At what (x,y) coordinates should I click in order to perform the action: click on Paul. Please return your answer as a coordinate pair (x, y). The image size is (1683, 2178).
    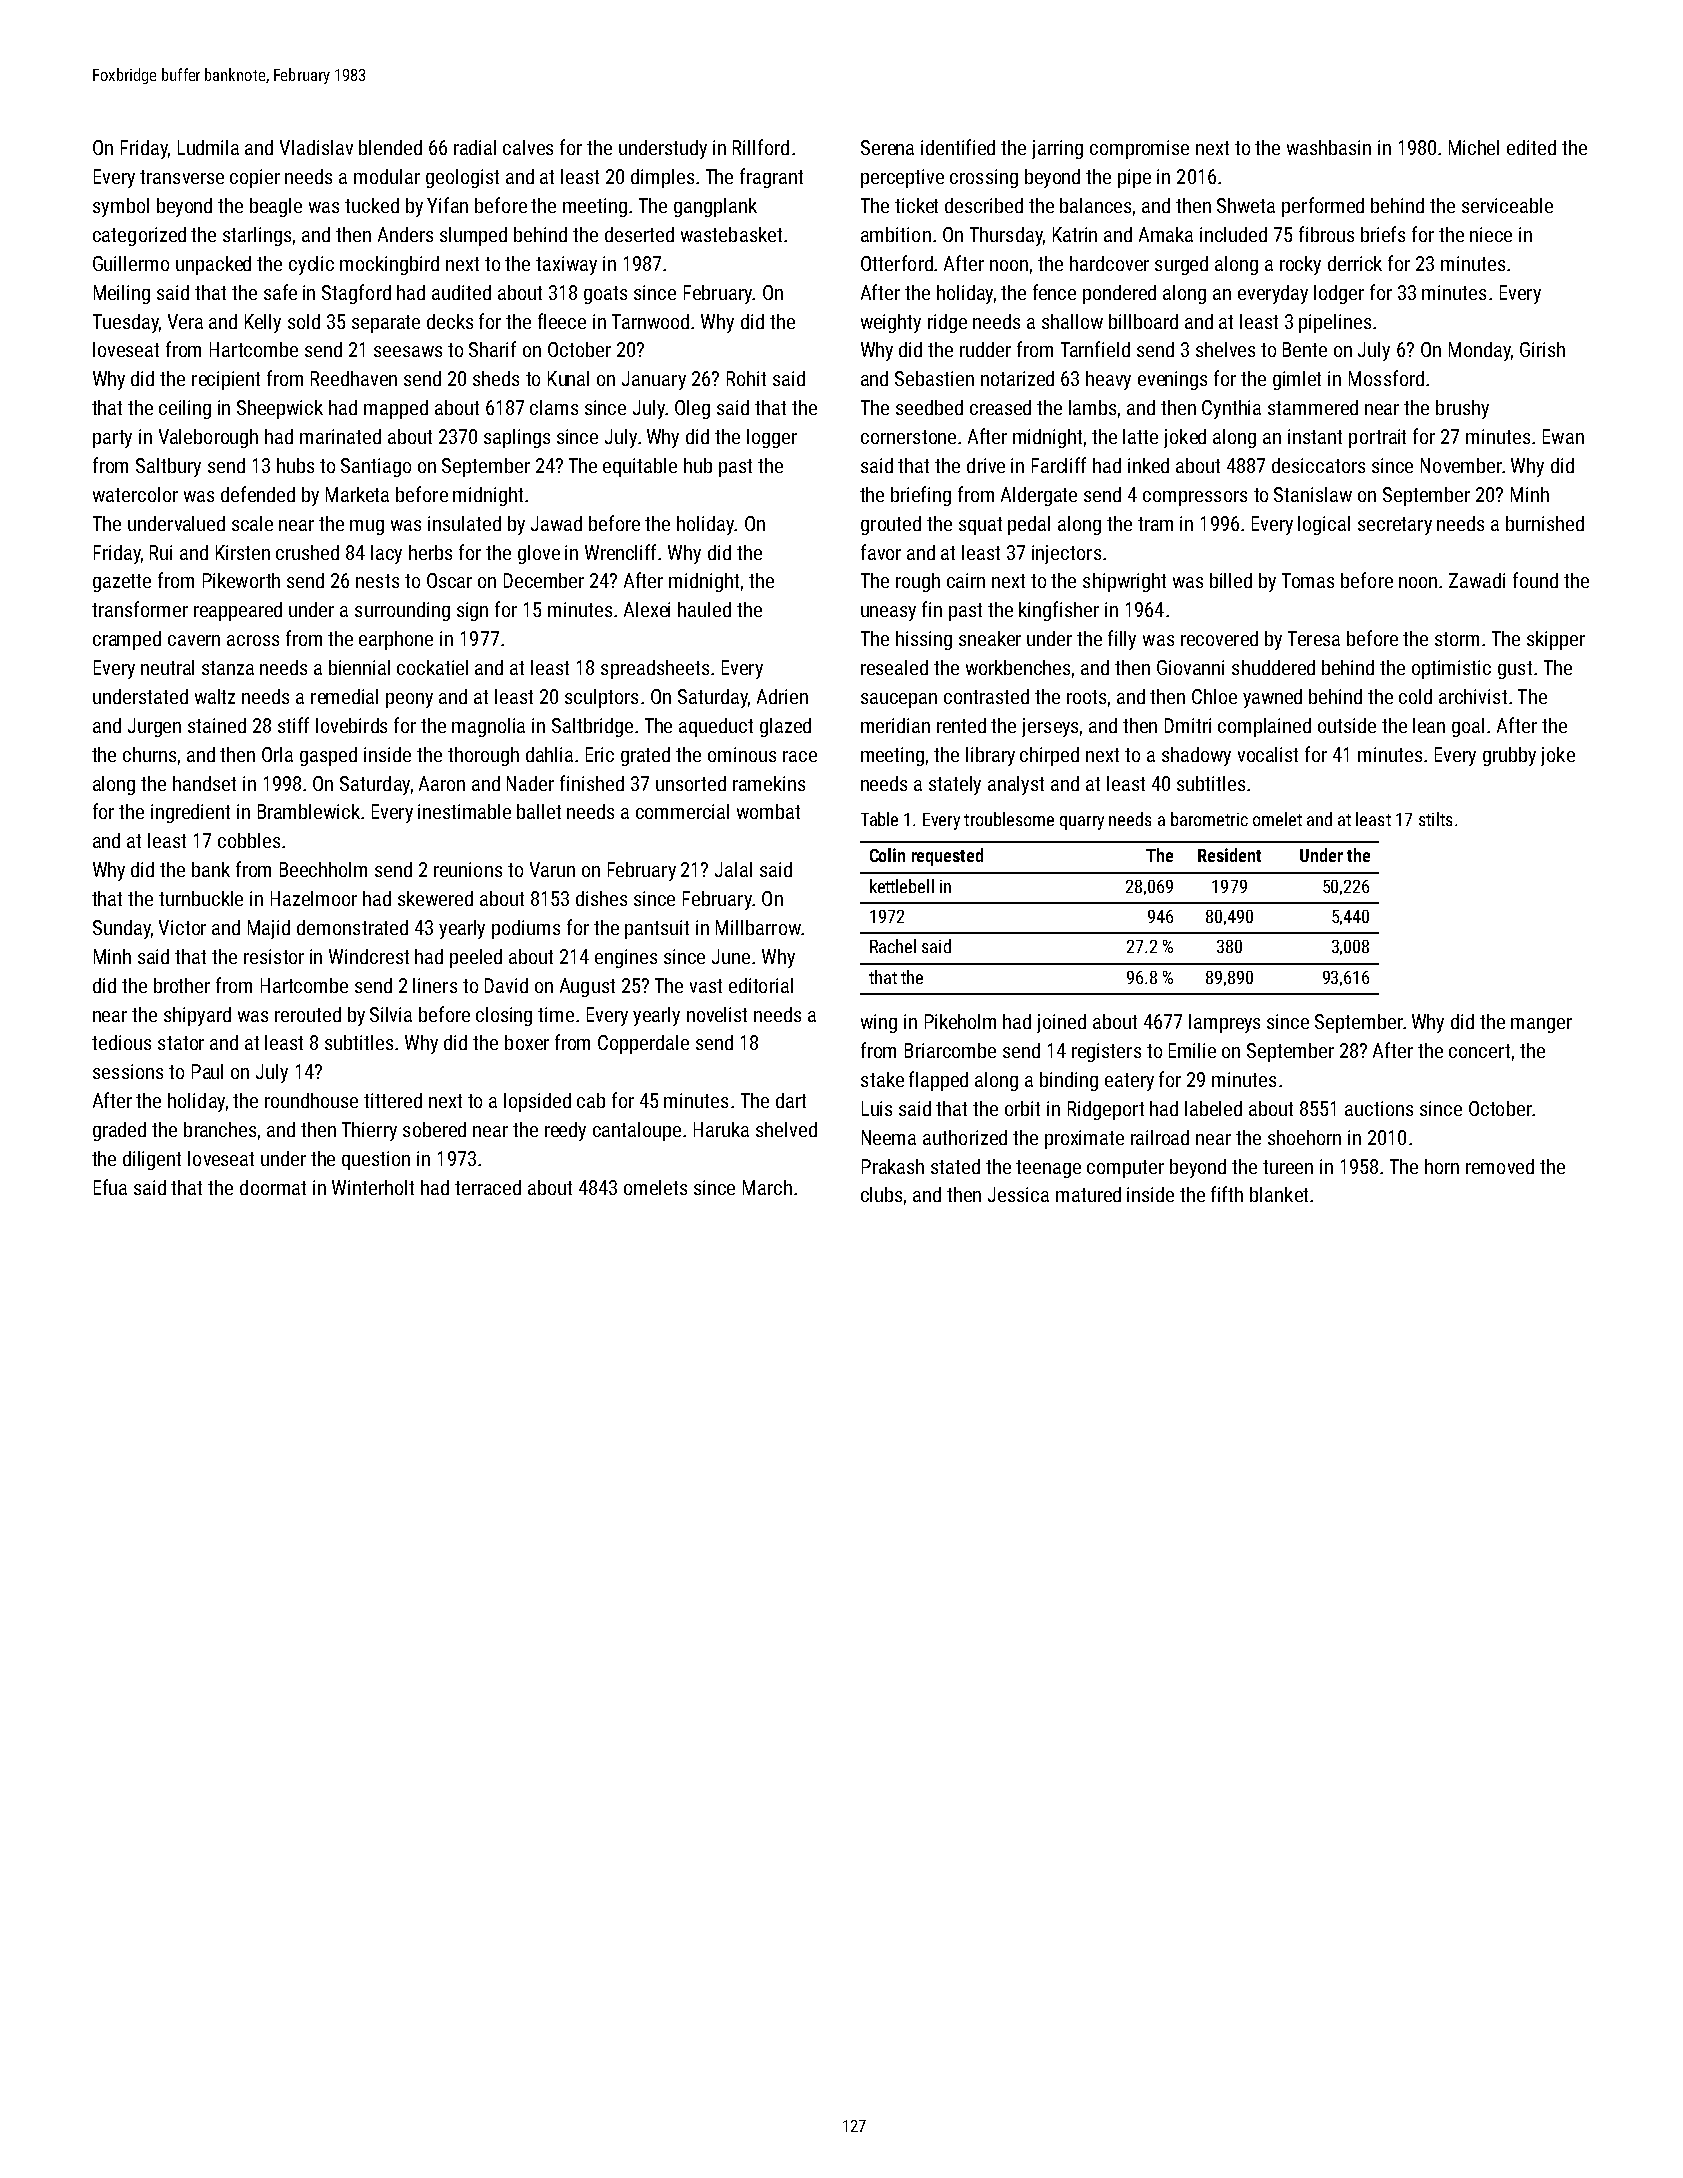
    Looking at the image, I should click on (207, 1071).
